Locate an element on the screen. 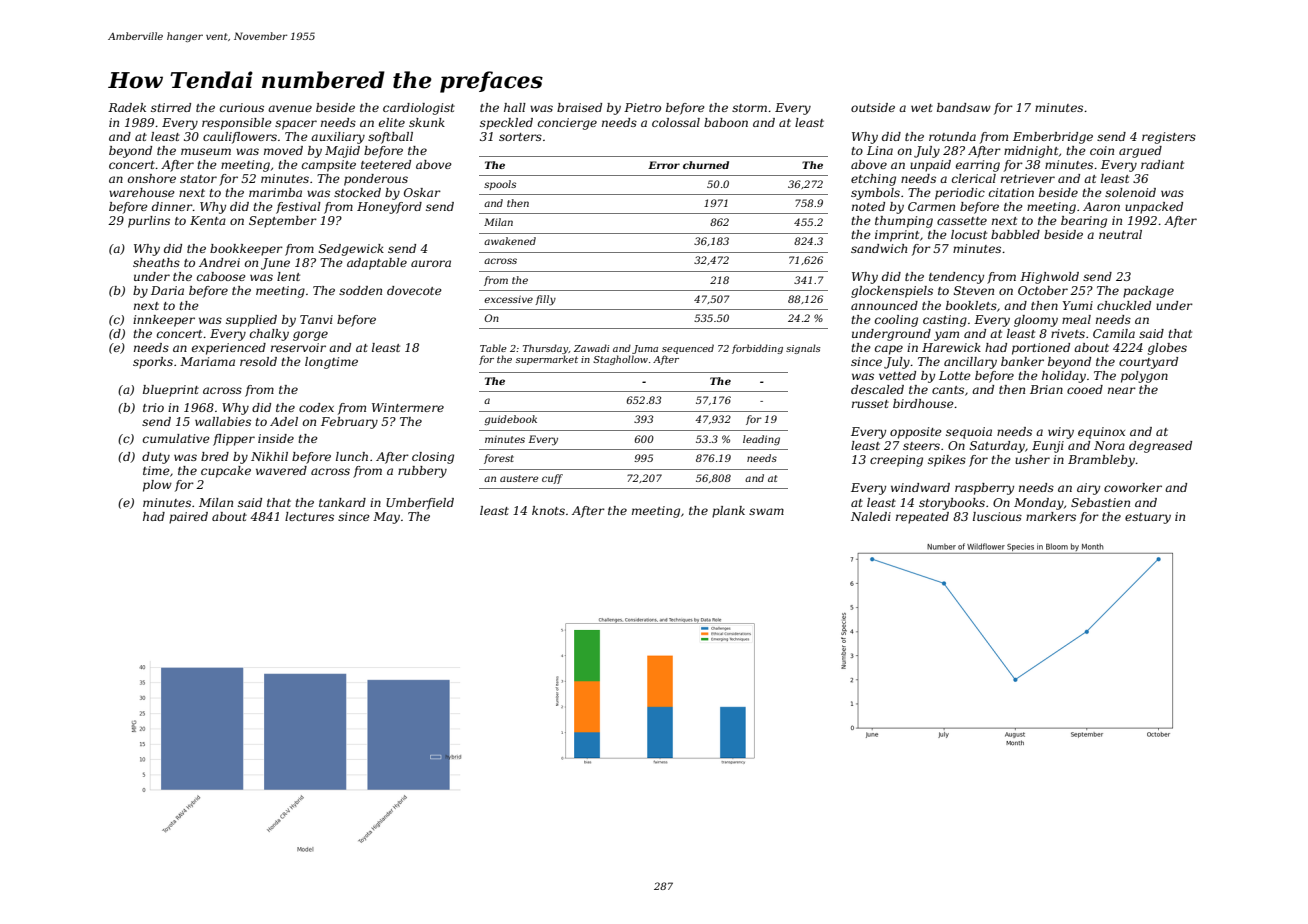  duty is located at coordinates (156, 458).
